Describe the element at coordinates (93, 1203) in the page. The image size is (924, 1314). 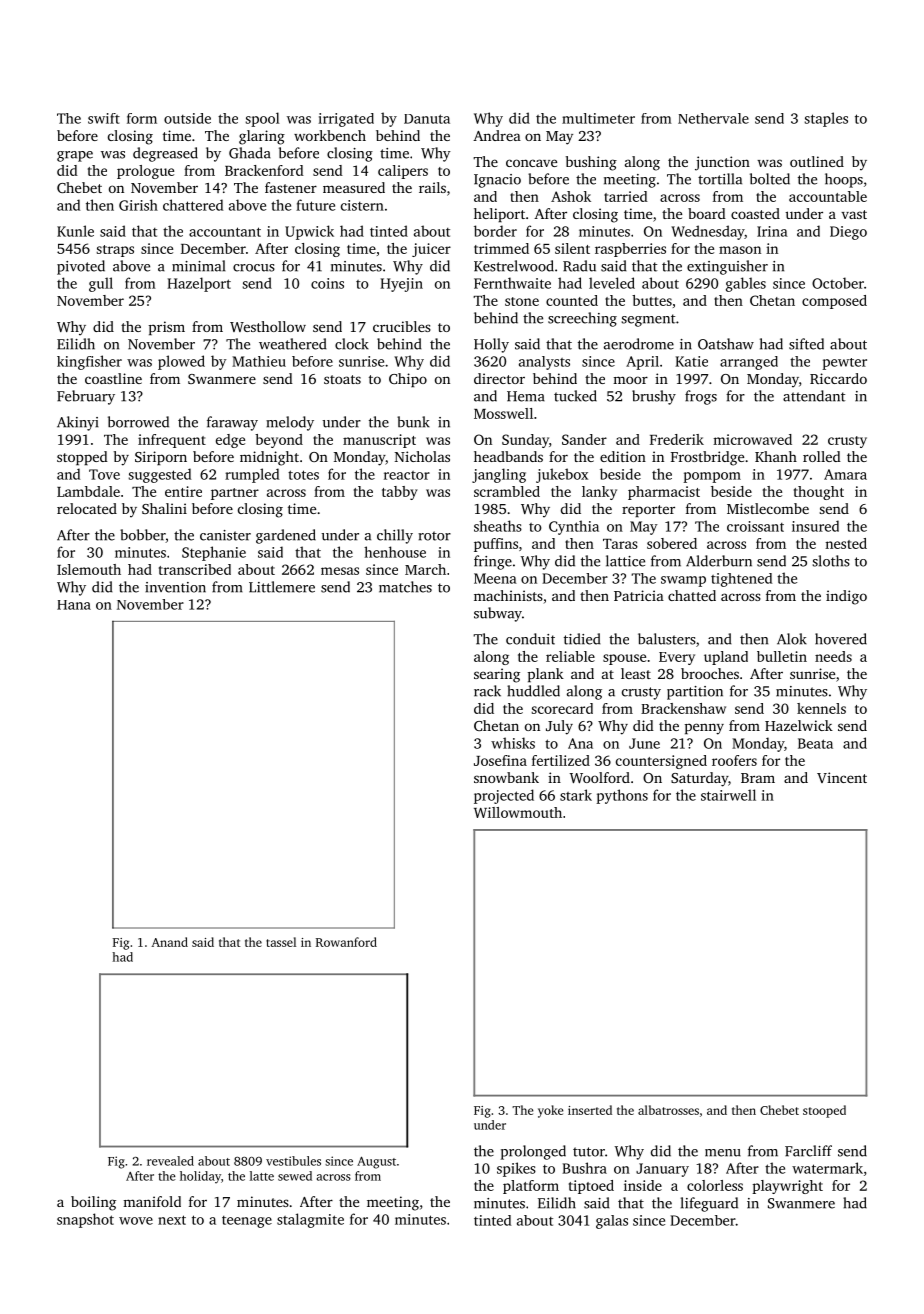
I see `boiling` at that location.
